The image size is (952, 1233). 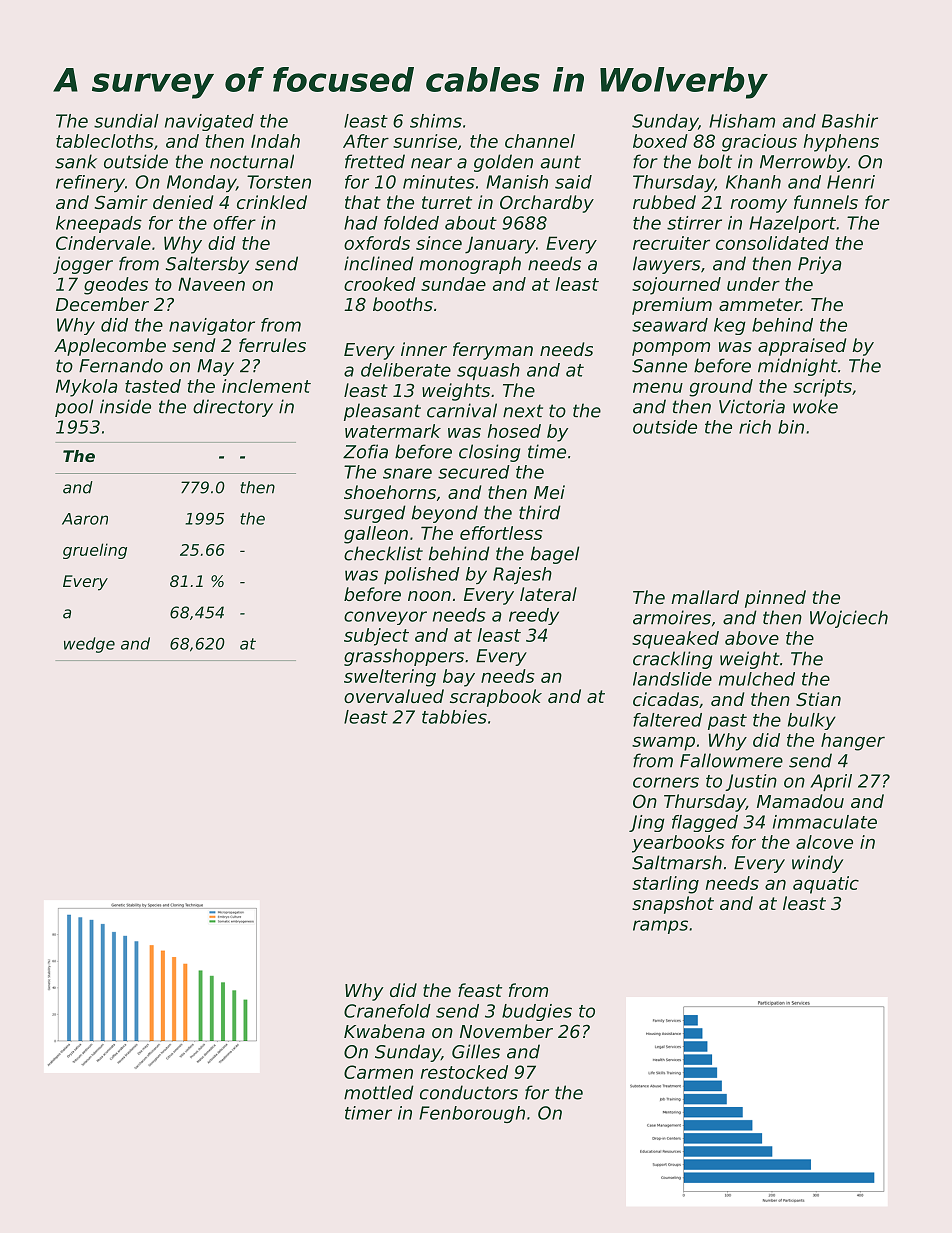 What do you see at coordinates (95, 551) in the image?
I see `grueling` at bounding box center [95, 551].
